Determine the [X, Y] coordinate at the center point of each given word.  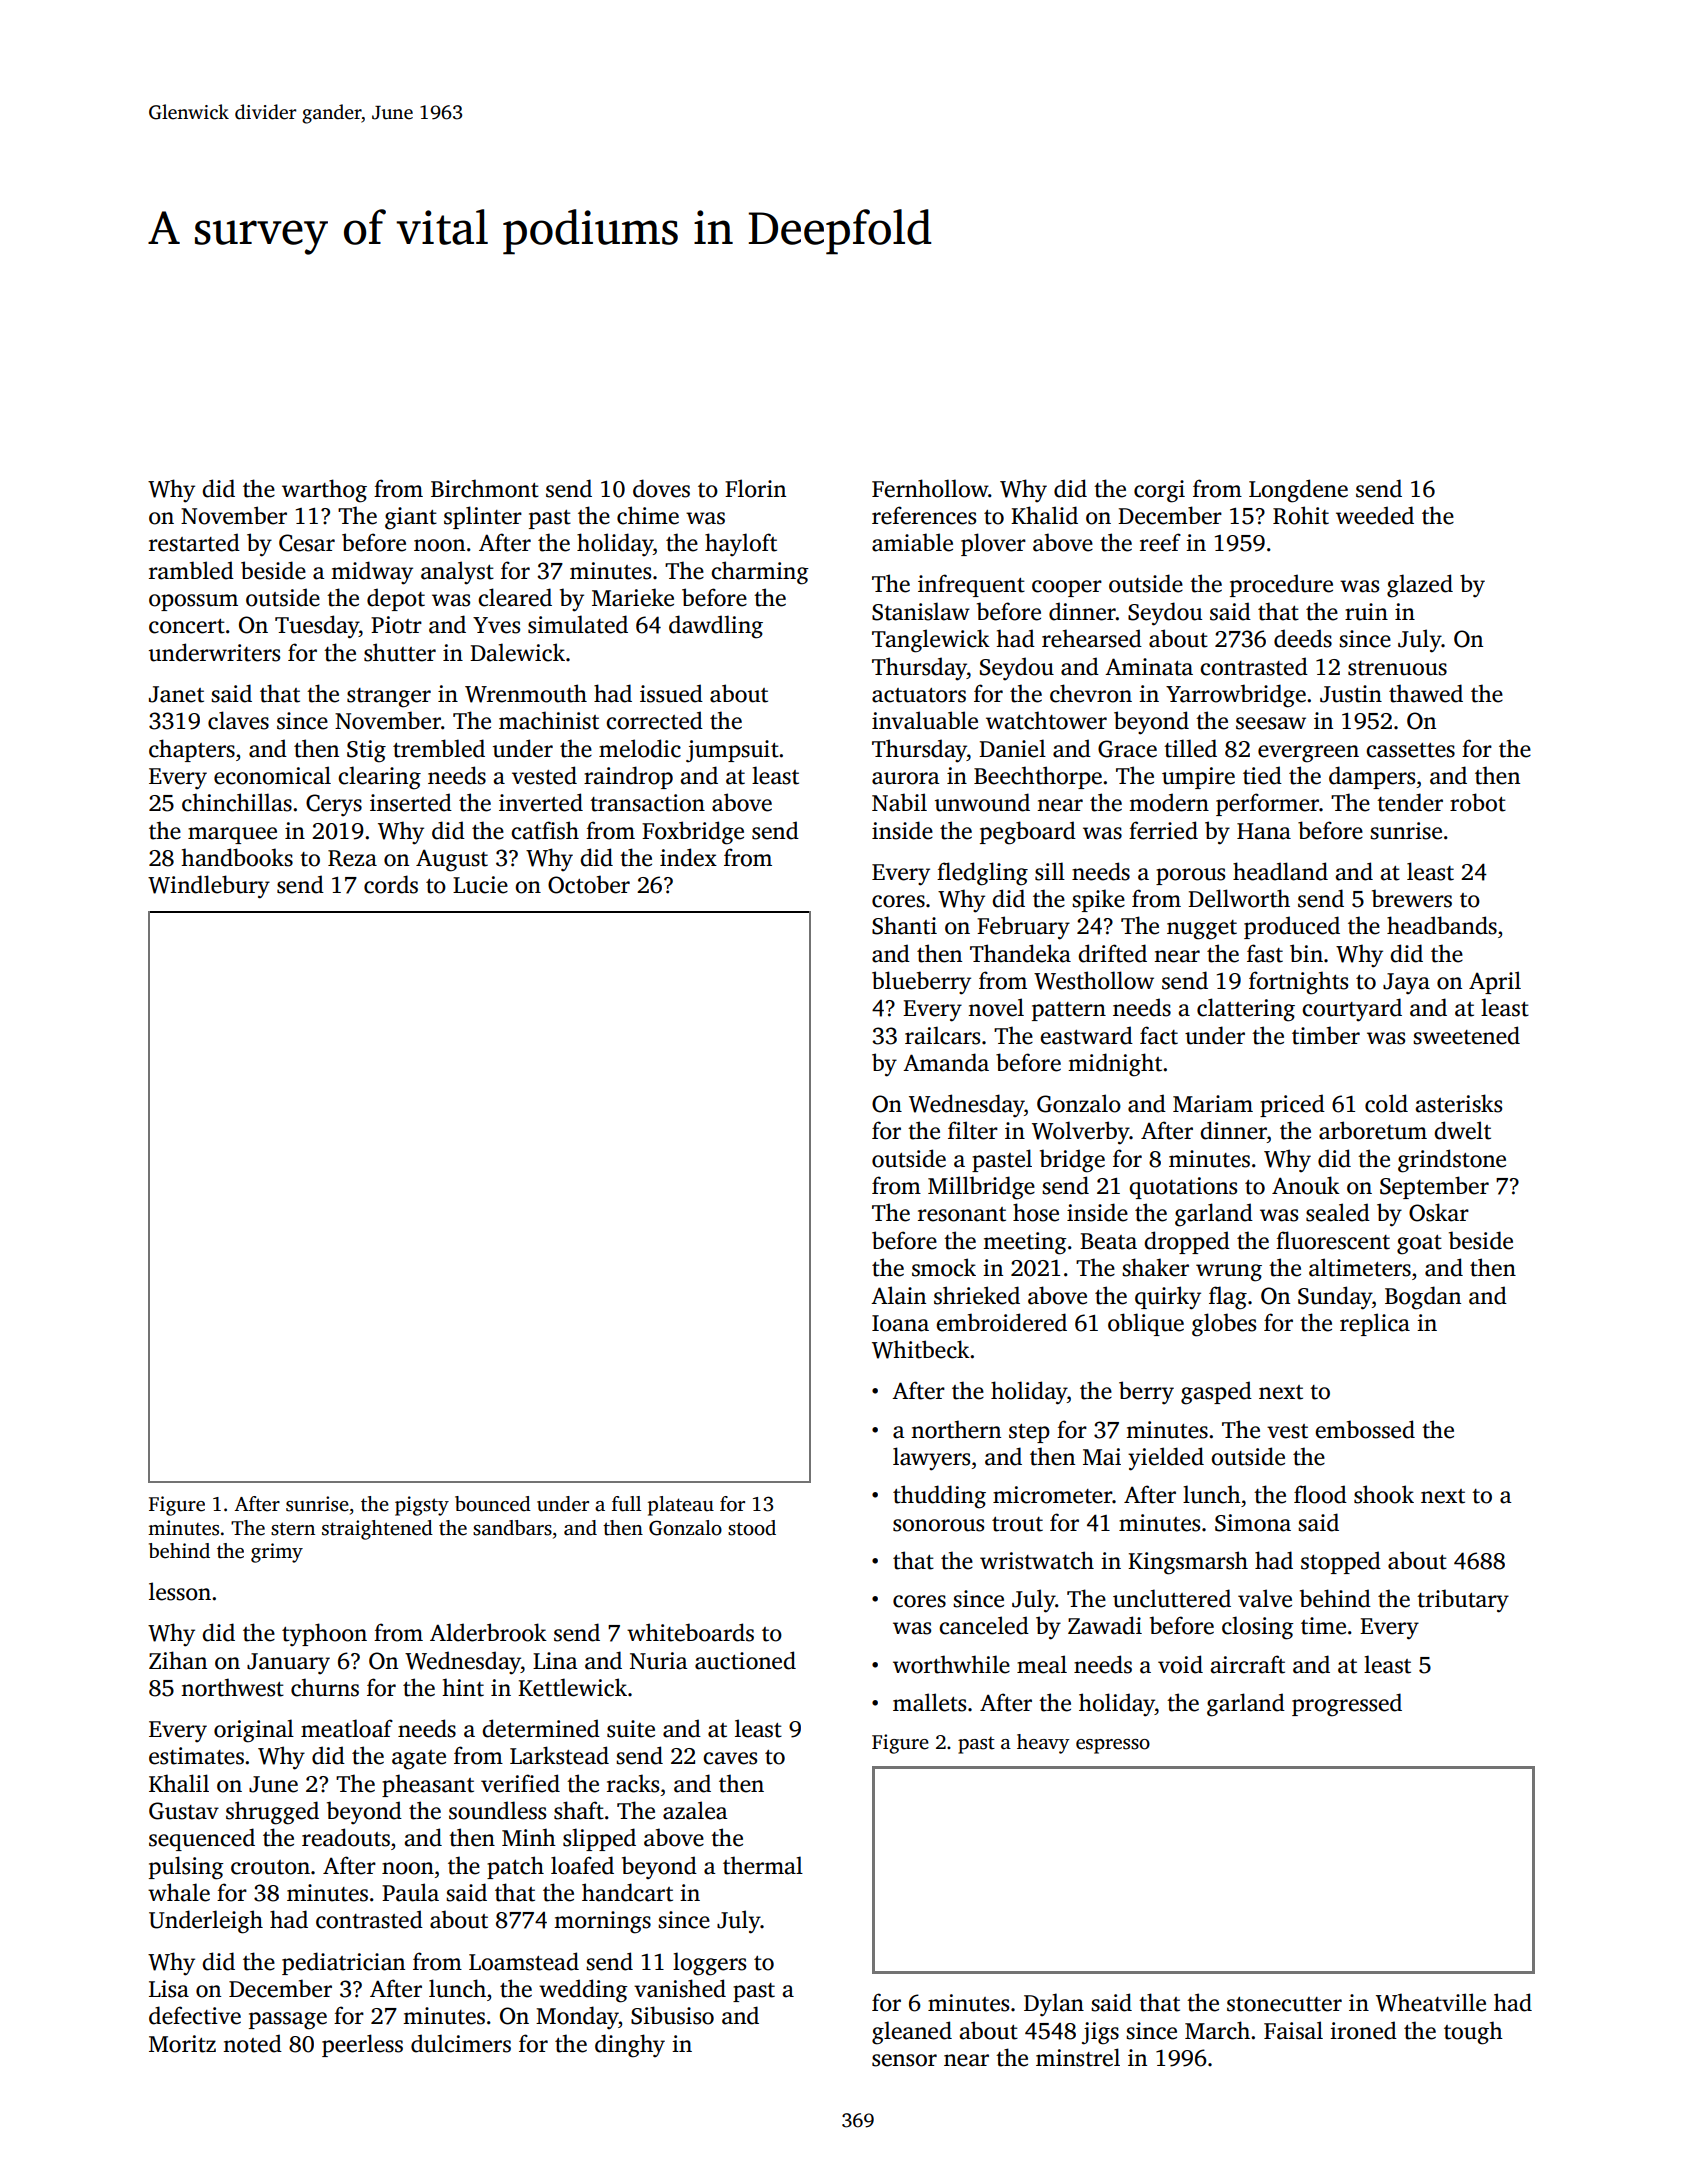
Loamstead [524, 1961]
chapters [192, 750]
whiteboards [690, 1632]
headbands [1442, 925]
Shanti [904, 925]
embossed [1365, 1429]
